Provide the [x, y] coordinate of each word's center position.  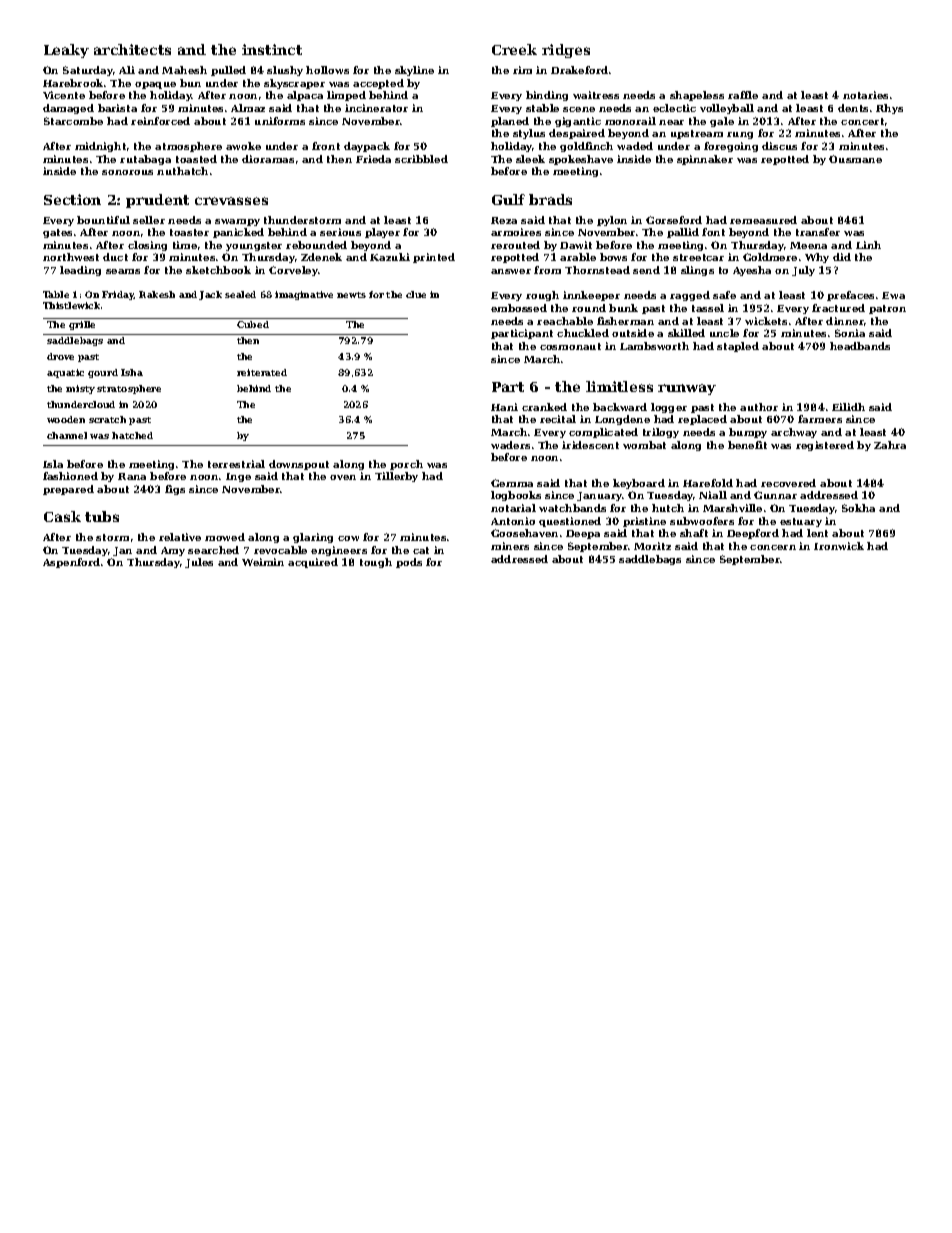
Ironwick [839, 546]
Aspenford [71, 563]
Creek [514, 49]
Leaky [66, 51]
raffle [743, 95]
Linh [868, 245]
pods [409, 563]
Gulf [508, 199]
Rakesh [157, 294]
